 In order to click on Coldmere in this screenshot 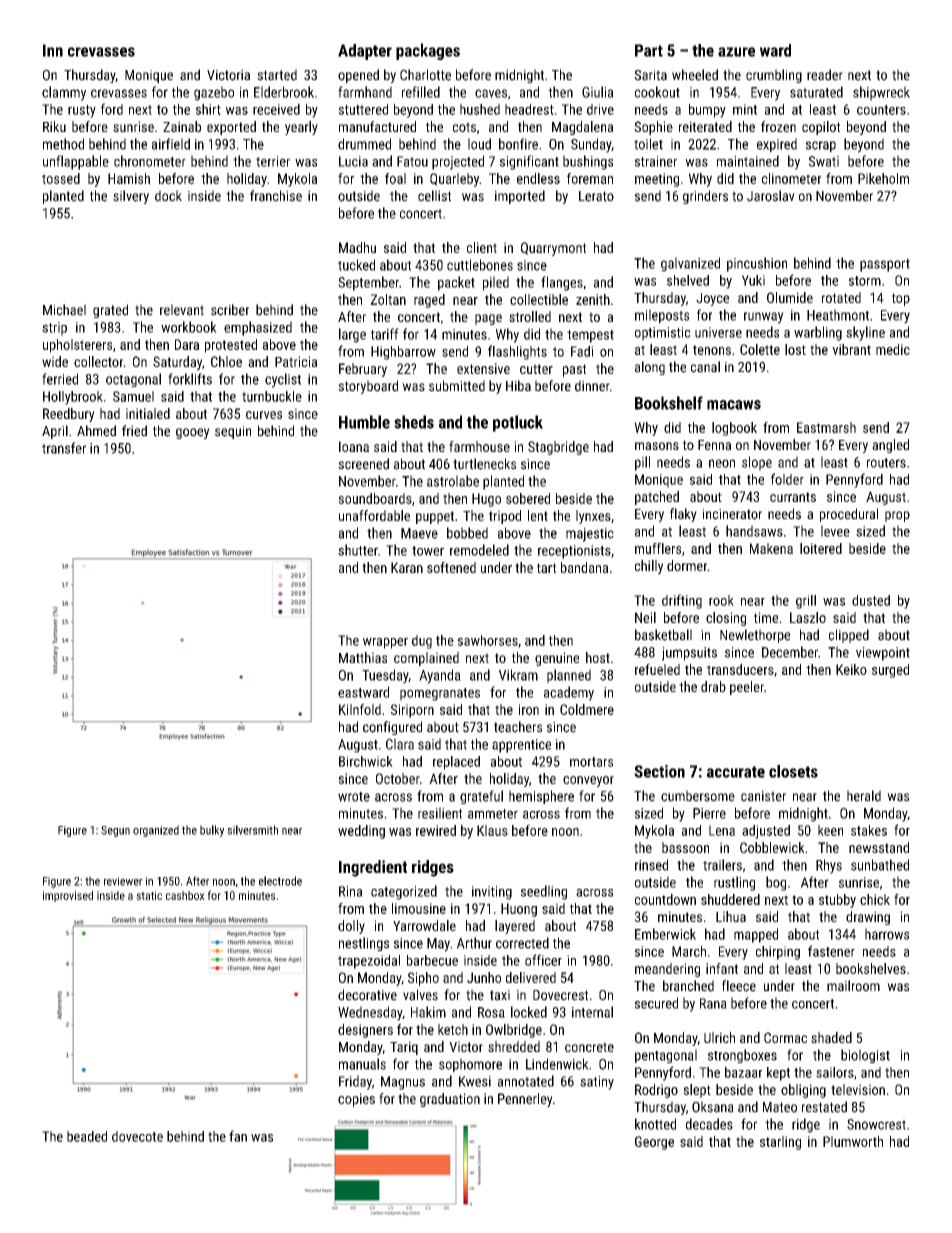, I will do `click(587, 709)`.
